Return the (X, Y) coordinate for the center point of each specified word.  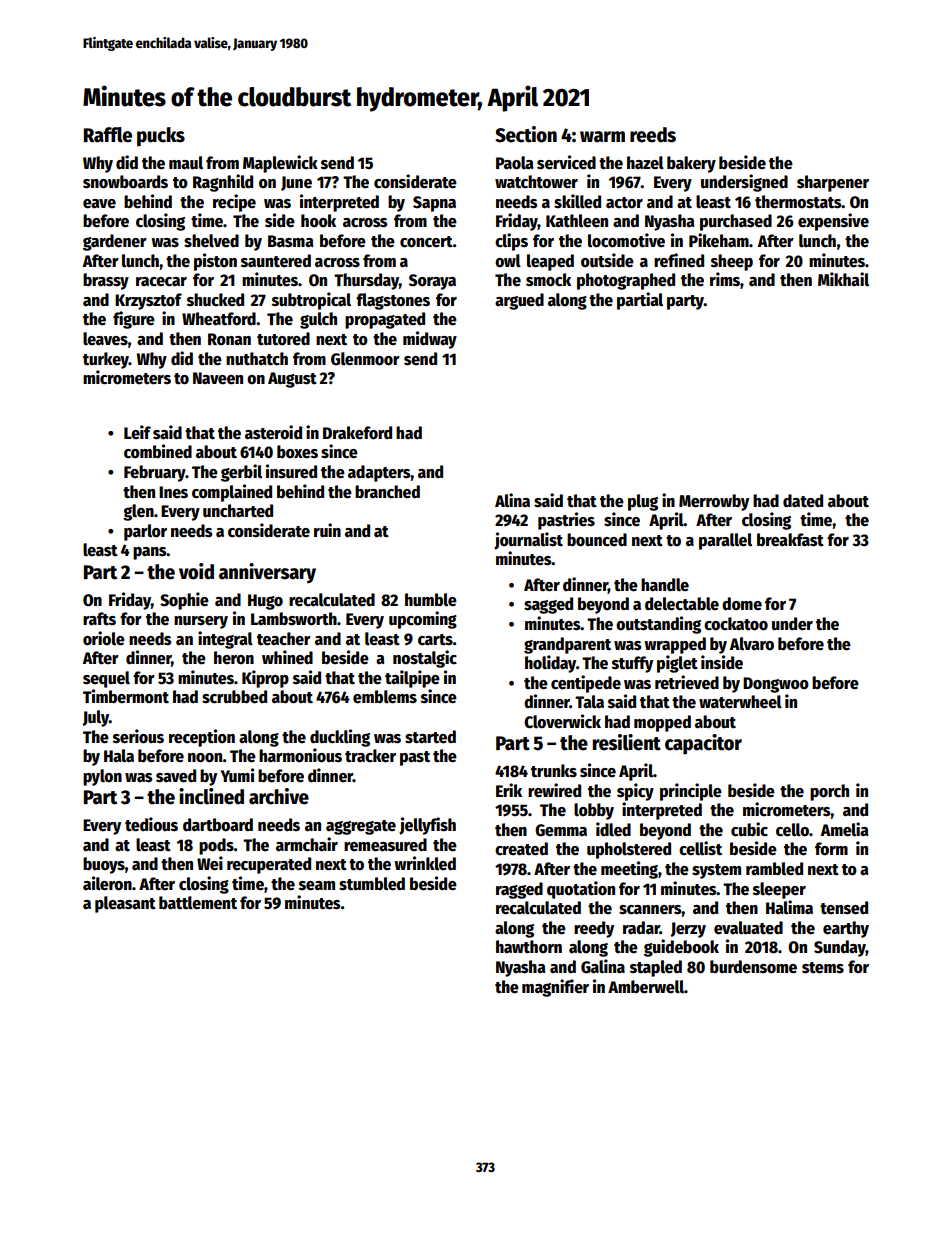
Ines (173, 492)
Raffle (108, 135)
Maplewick (280, 164)
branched (387, 492)
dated (803, 501)
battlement (198, 903)
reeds (653, 135)
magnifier (555, 988)
